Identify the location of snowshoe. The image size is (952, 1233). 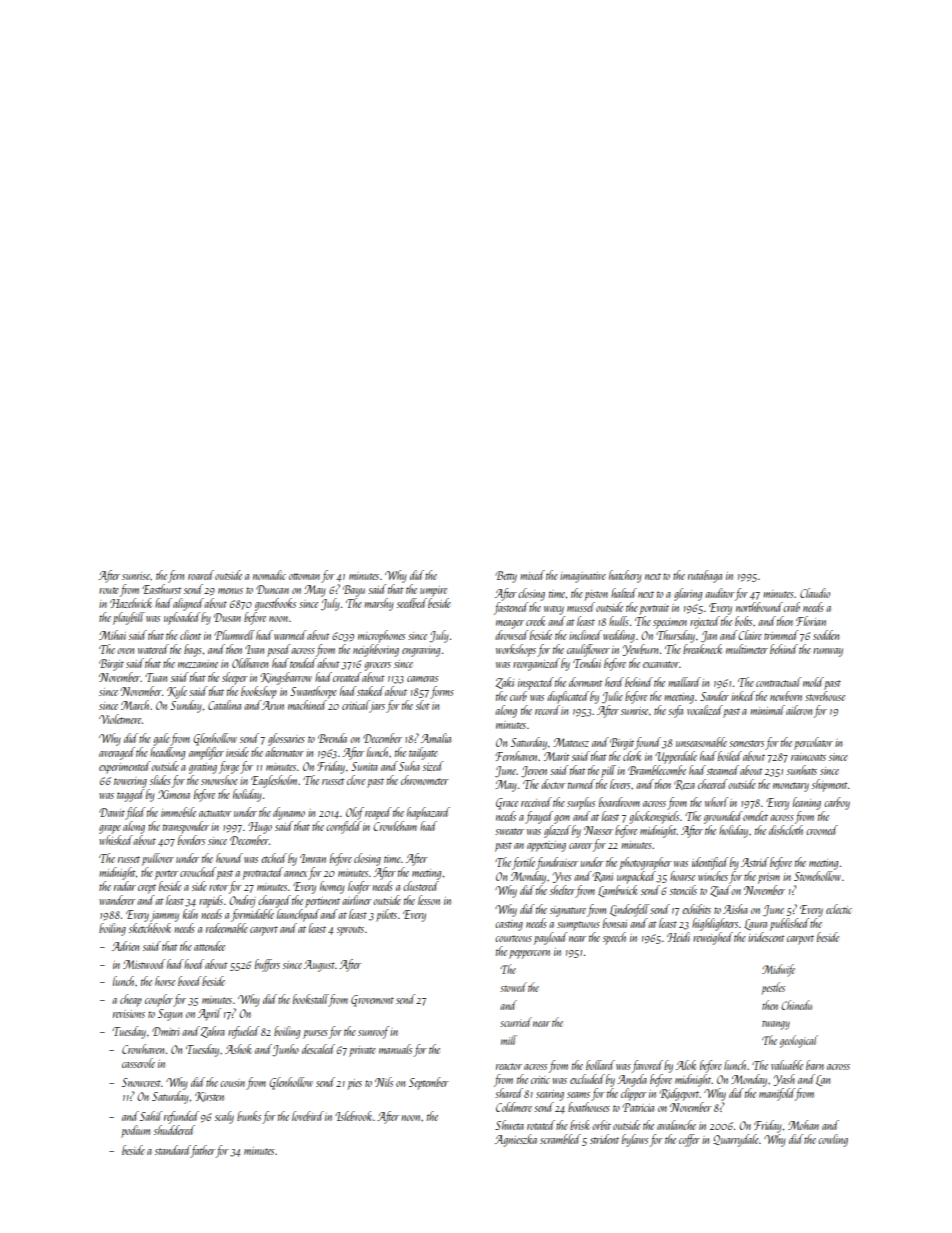
(219, 780).
